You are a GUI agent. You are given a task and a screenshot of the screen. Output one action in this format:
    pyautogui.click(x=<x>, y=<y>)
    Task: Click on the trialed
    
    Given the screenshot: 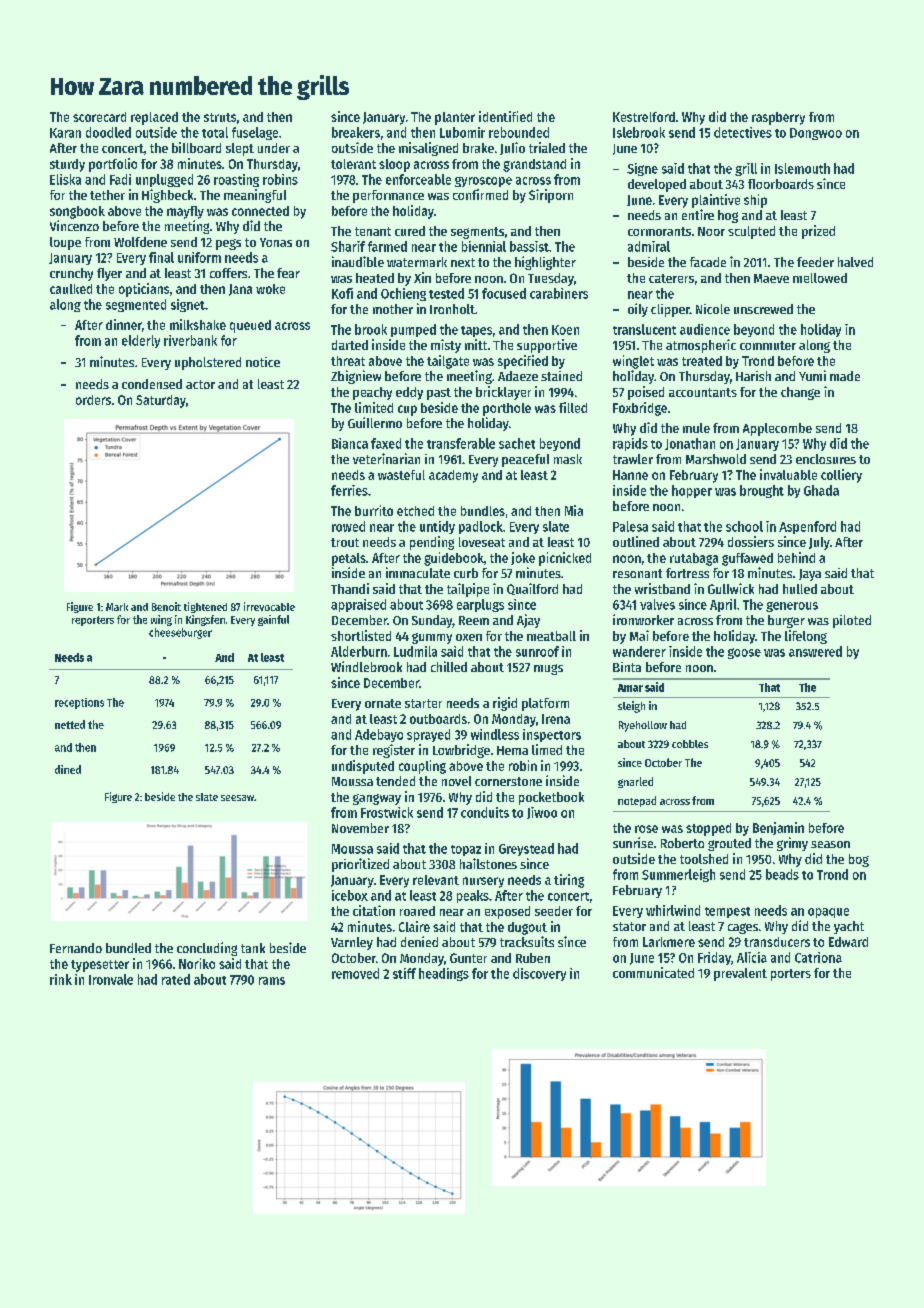 What is the action you would take?
    pyautogui.click(x=547, y=147)
